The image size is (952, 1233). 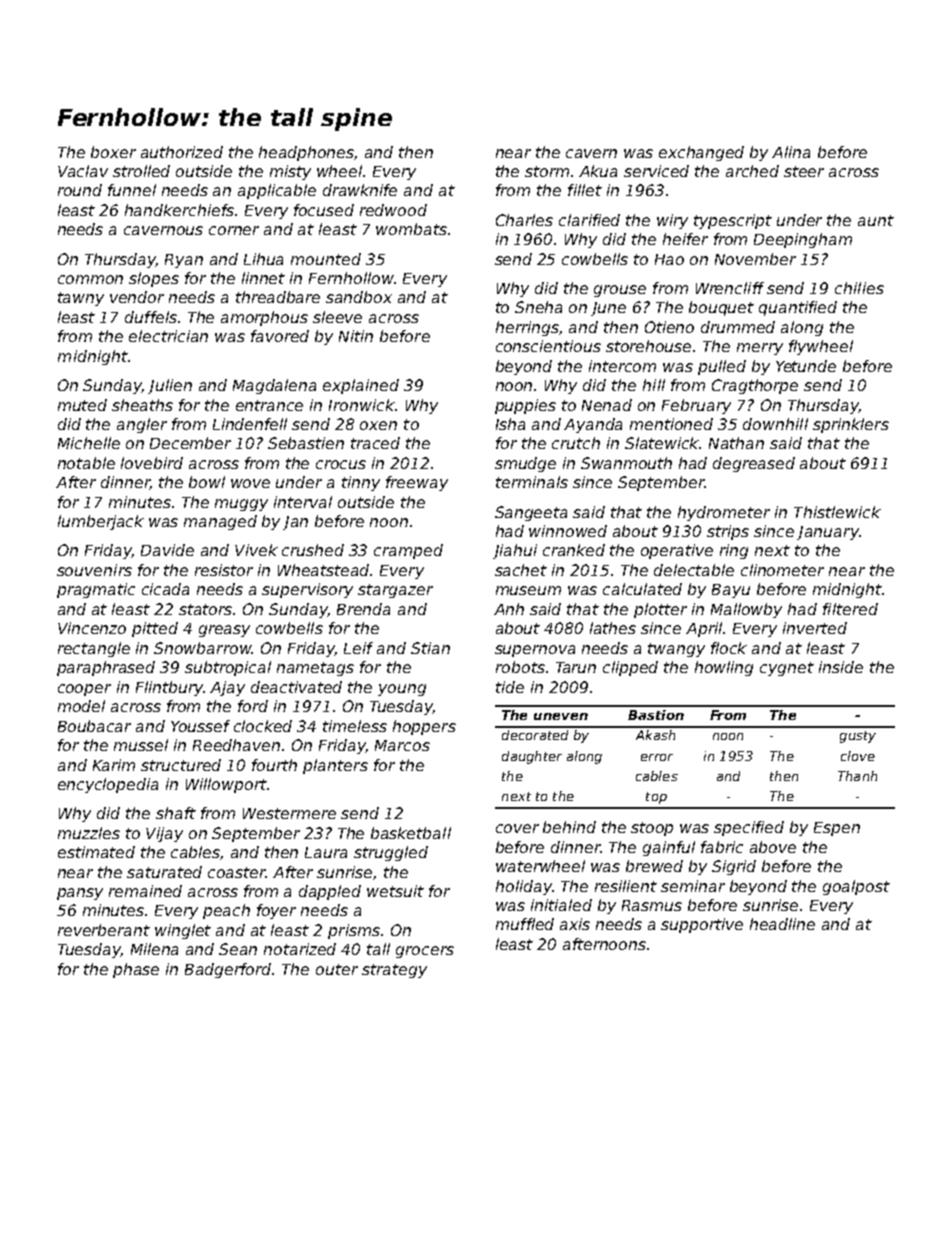 What do you see at coordinates (561, 716) in the screenshot?
I see `uneven` at bounding box center [561, 716].
